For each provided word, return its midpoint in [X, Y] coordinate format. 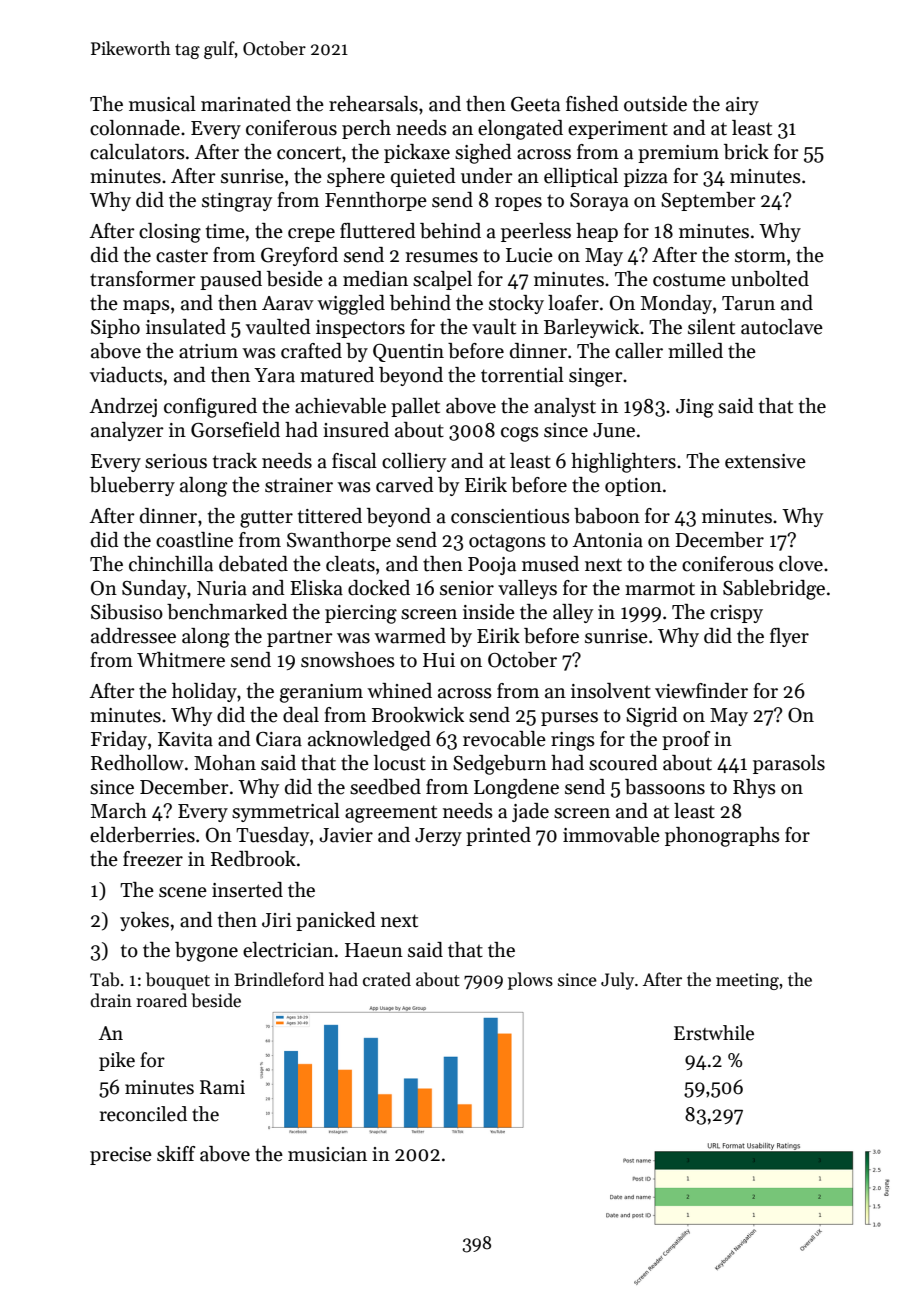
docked [379, 588]
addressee [133, 636]
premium [678, 154]
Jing [695, 408]
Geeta [535, 104]
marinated [246, 104]
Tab [104, 979]
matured [337, 375]
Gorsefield [235, 430]
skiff [176, 1154]
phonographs [722, 837]
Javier [346, 835]
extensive [765, 461]
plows [530, 981]
